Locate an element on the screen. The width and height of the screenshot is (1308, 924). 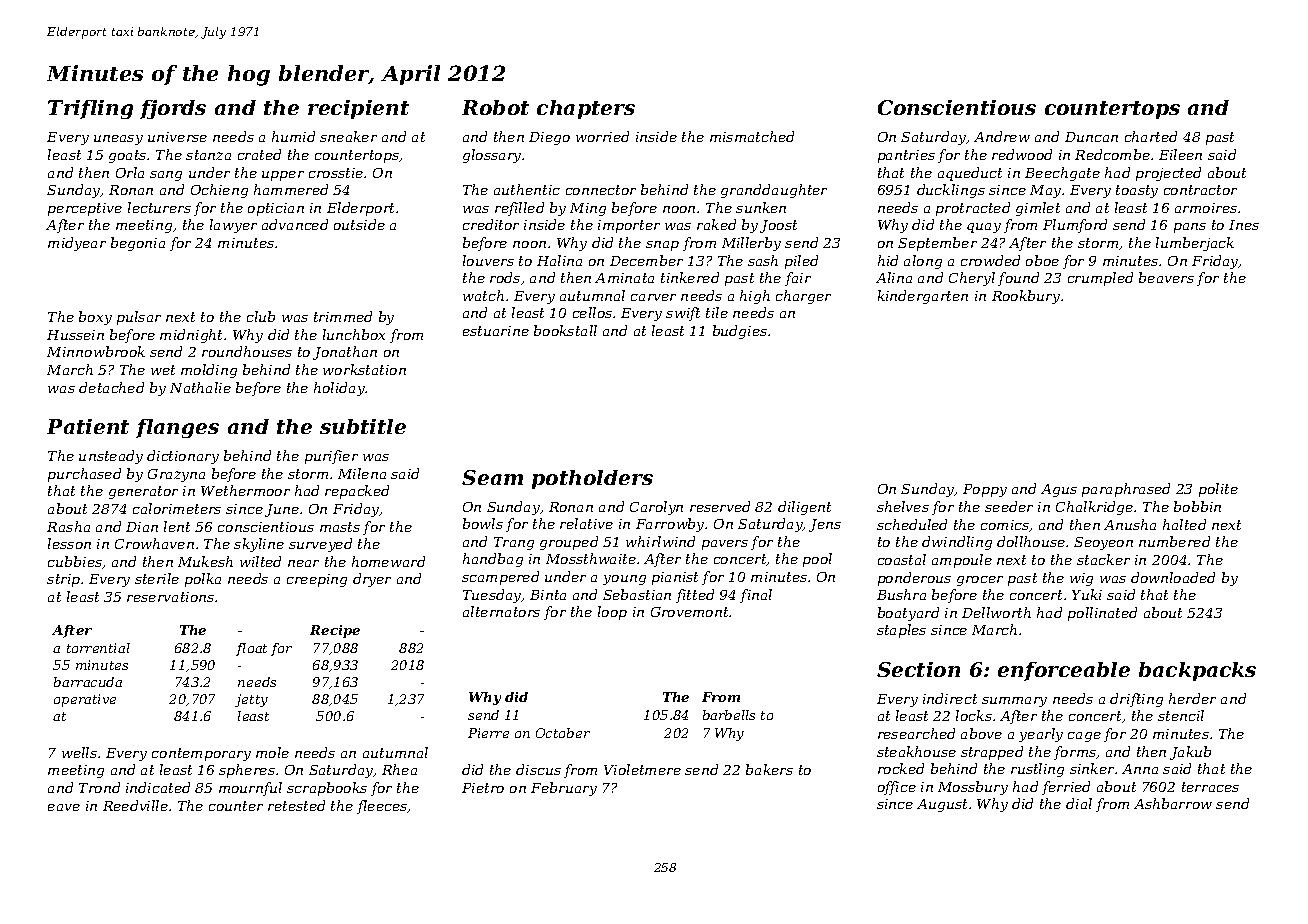
downloaded is located at coordinates (1173, 577).
